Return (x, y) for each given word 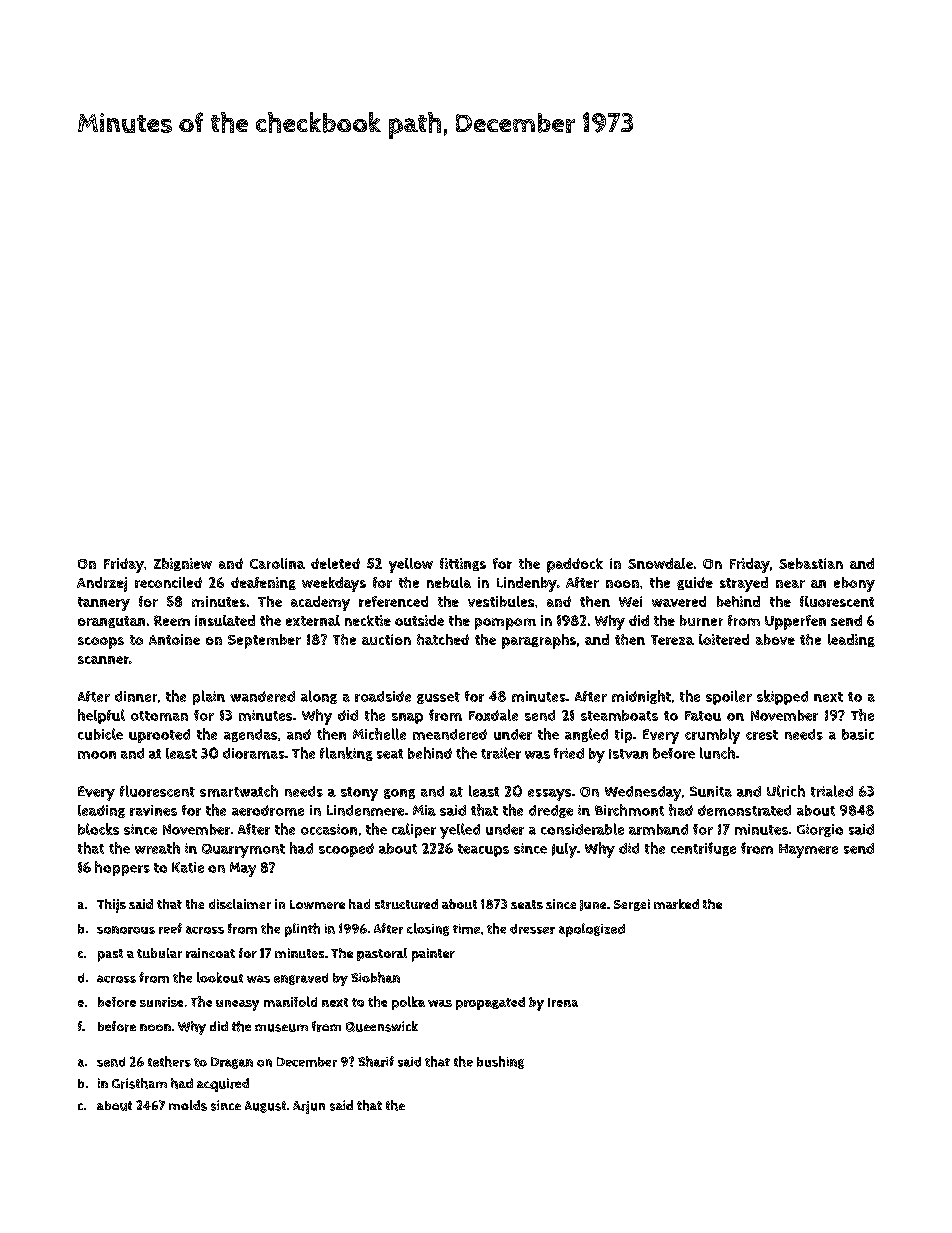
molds (188, 1105)
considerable (582, 829)
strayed (744, 584)
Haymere (808, 851)
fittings (463, 564)
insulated (225, 620)
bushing (500, 1062)
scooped (346, 850)
